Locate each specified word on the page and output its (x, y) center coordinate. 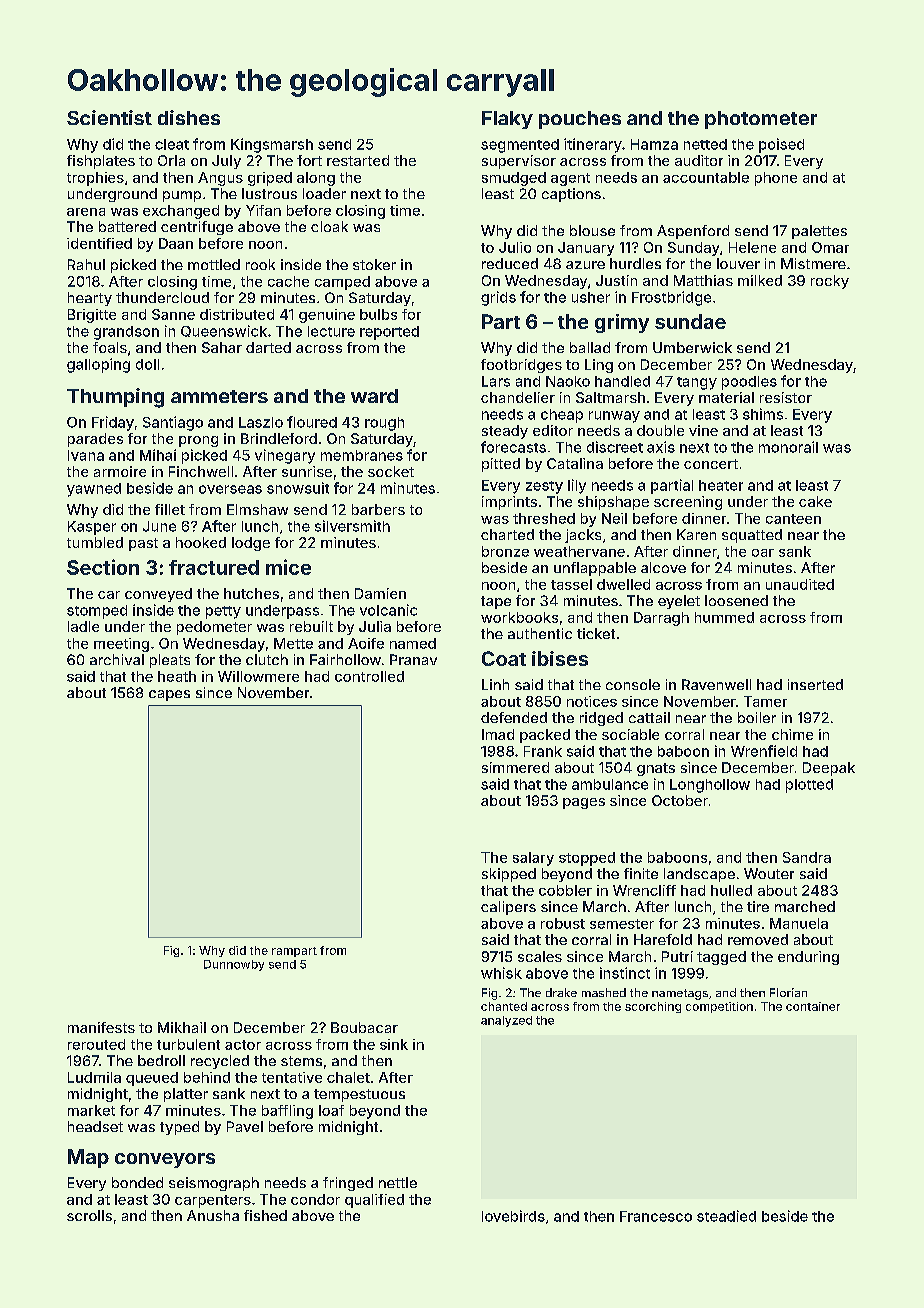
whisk (501, 973)
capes (169, 695)
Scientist (109, 117)
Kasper (92, 528)
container (813, 1006)
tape (496, 602)
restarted (358, 160)
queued (152, 1079)
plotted (809, 786)
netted (705, 144)
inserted (815, 684)
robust (563, 923)
